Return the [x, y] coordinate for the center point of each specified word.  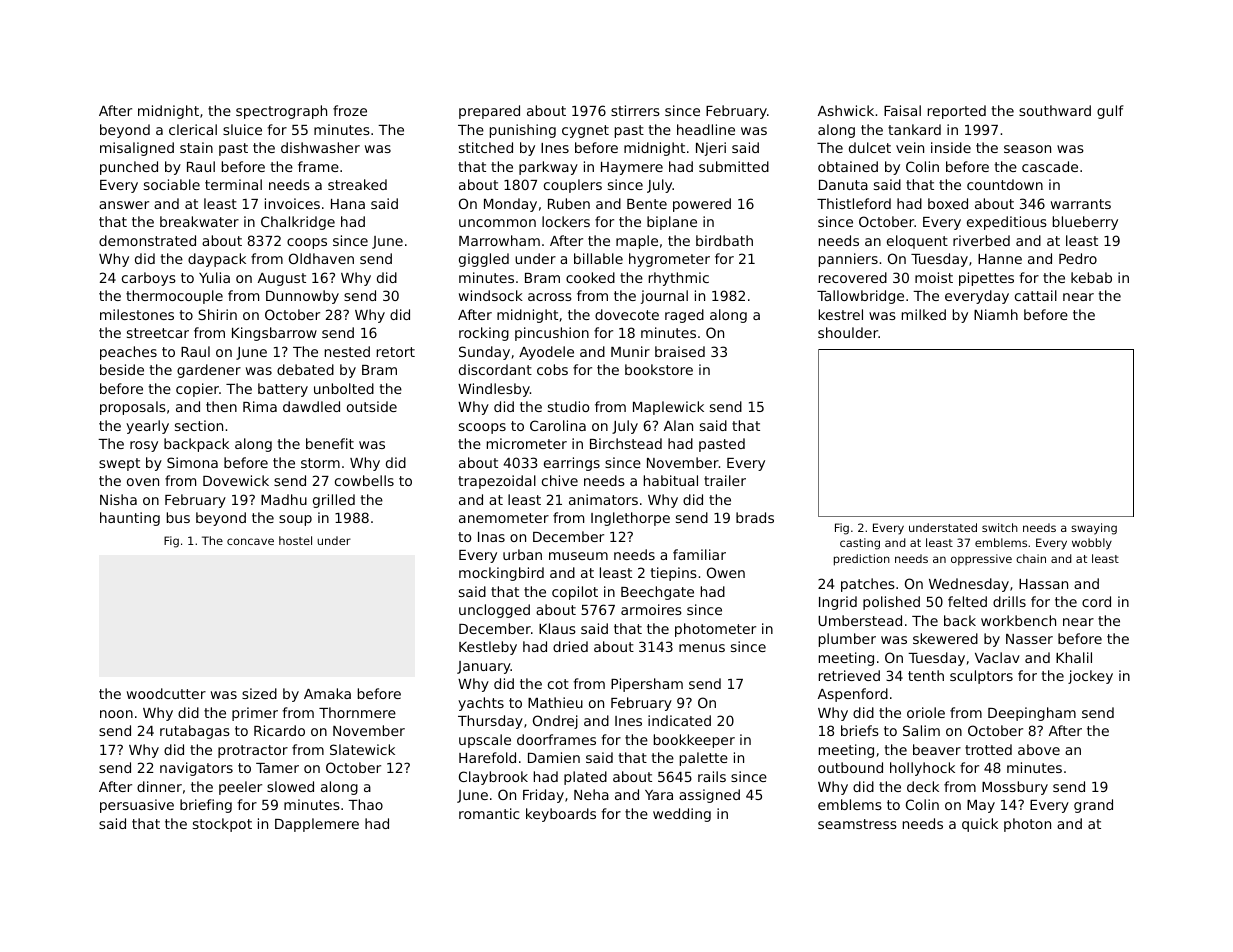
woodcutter [166, 693]
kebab [1091, 277]
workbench [1018, 620]
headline [706, 129]
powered [702, 205]
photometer [715, 630]
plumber [847, 640]
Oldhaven [321, 258]
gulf [1110, 112]
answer [124, 205]
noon [116, 714]
